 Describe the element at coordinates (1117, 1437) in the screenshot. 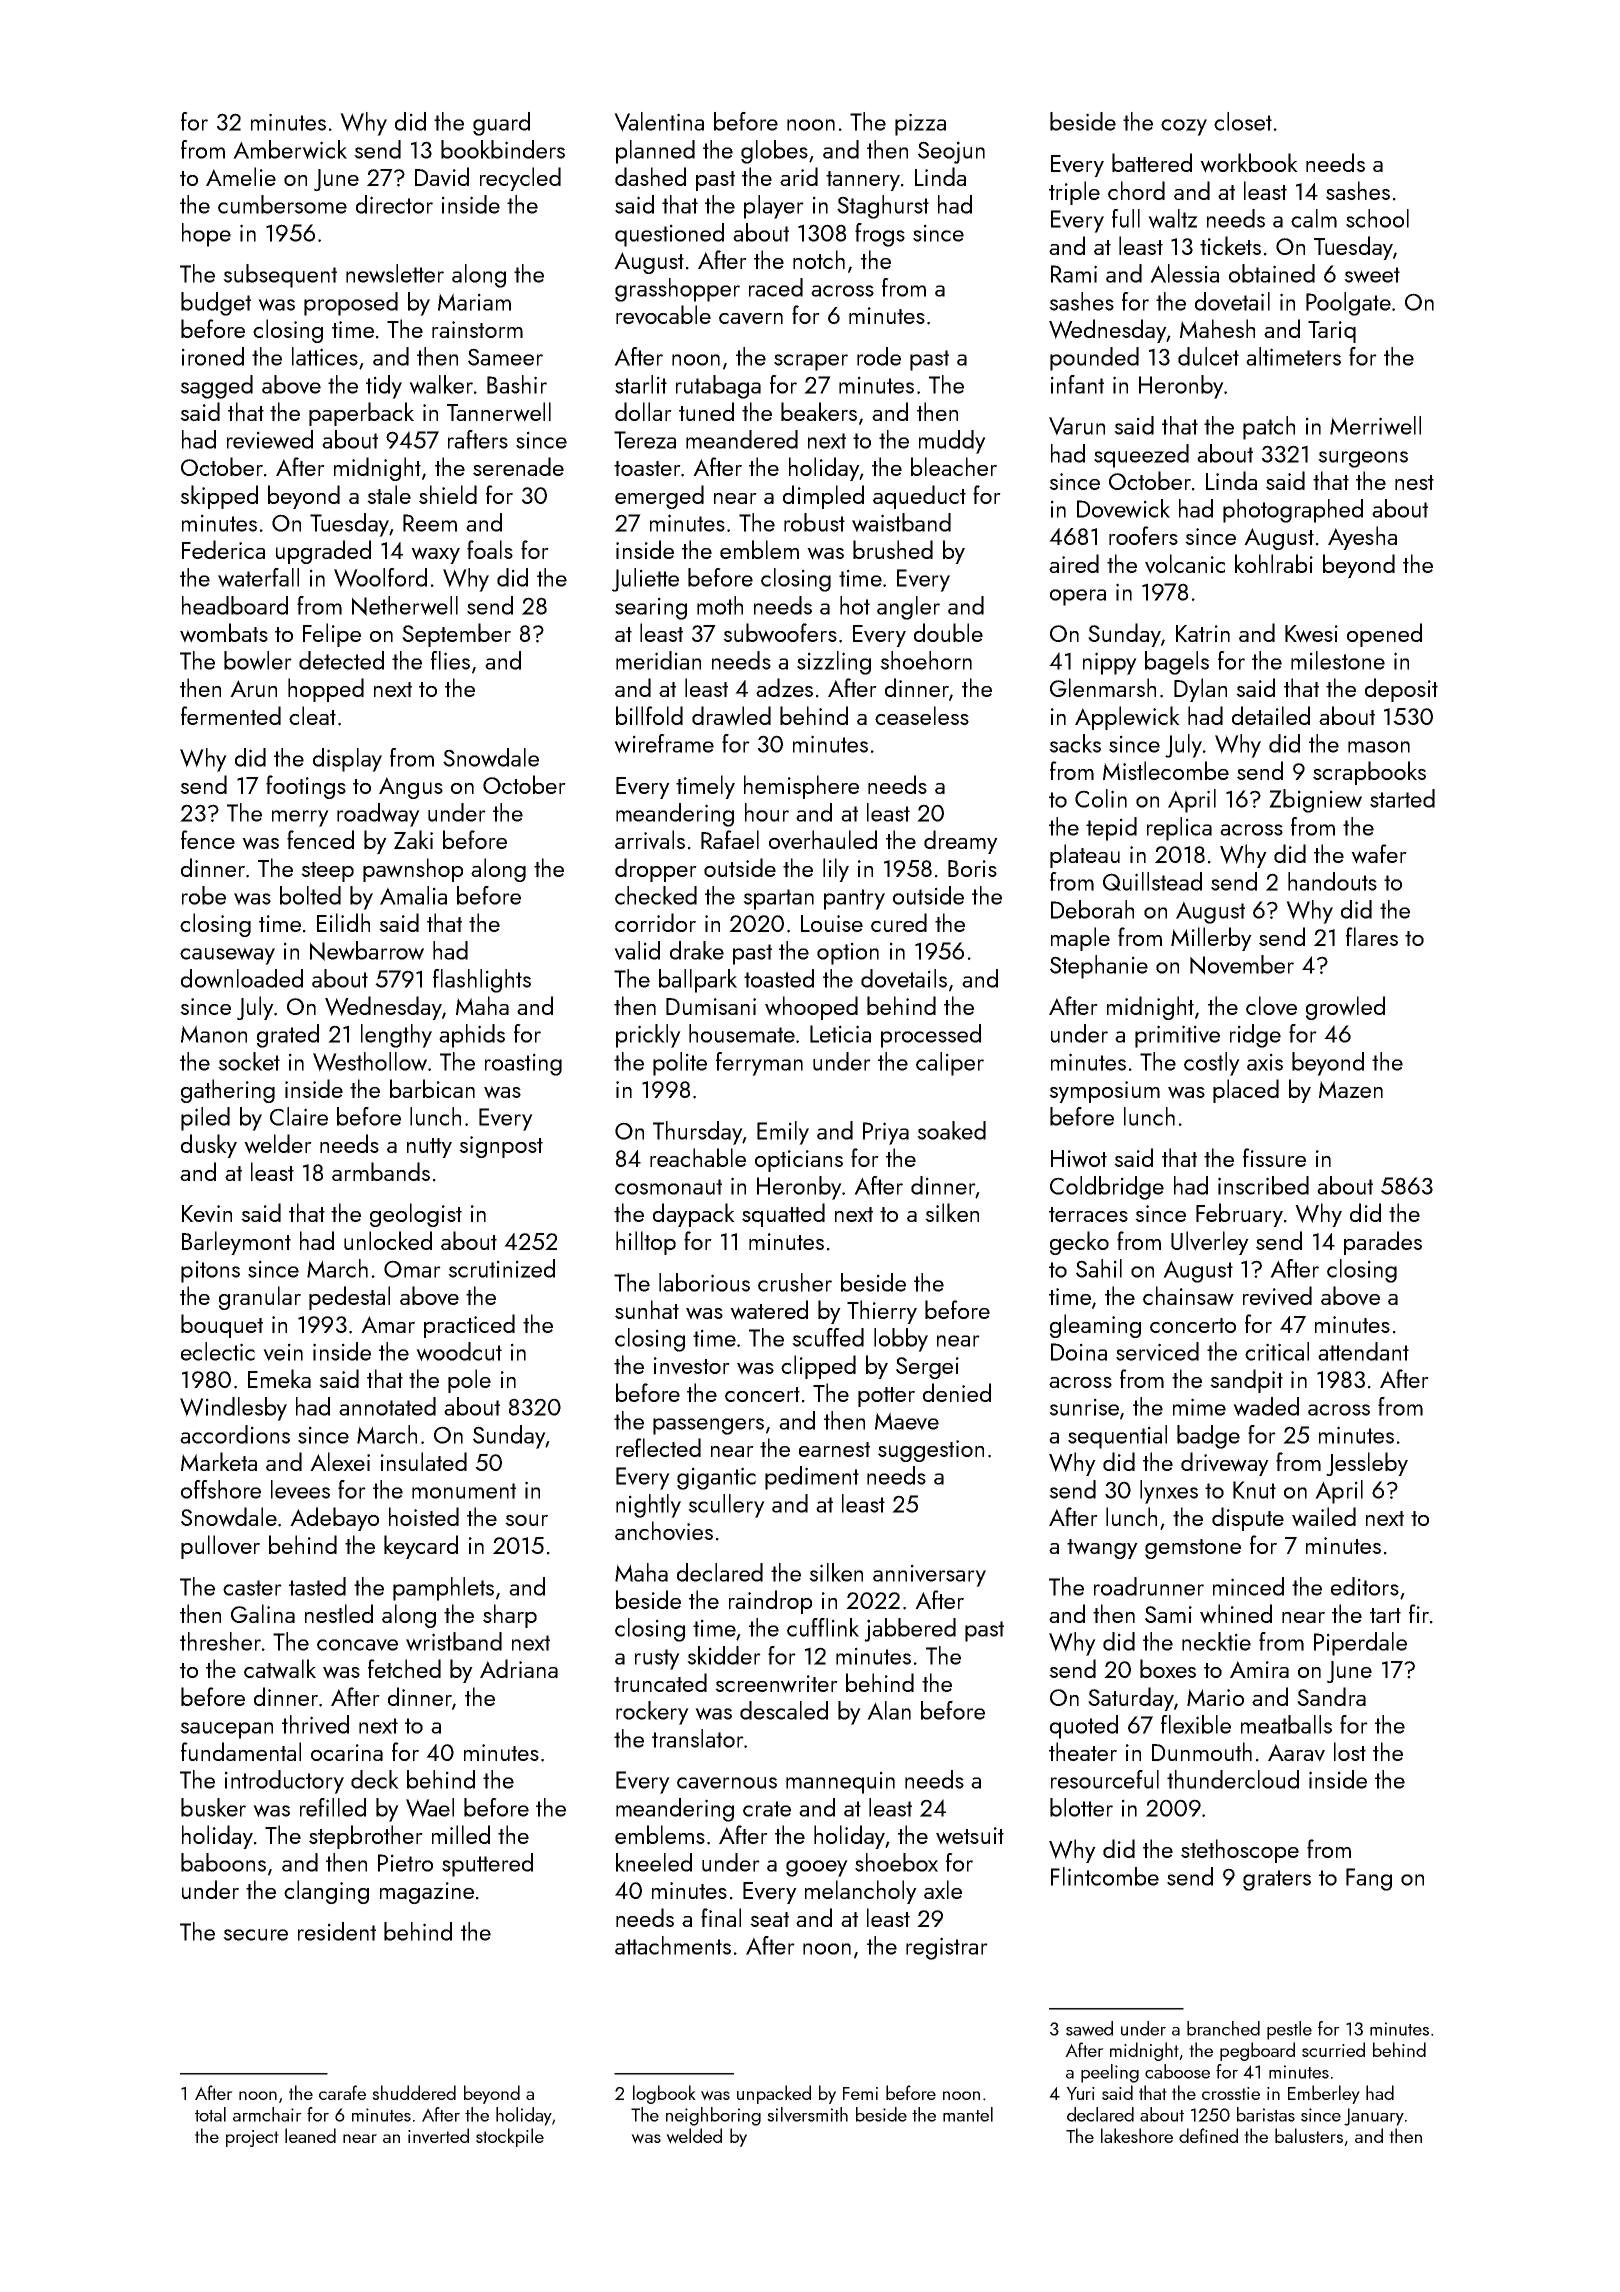

I see `sequential` at that location.
